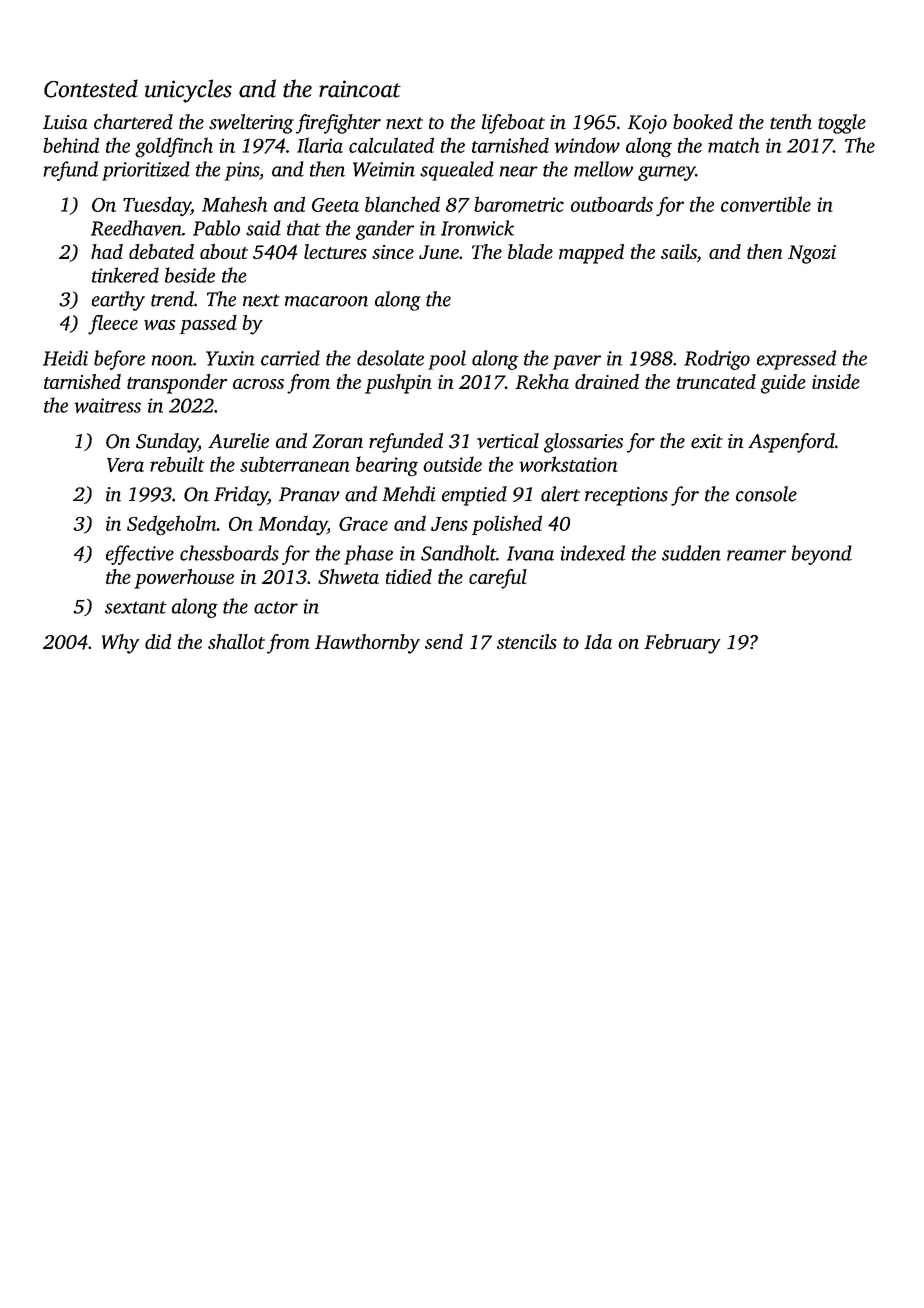  I want to click on Why, so click(120, 644).
